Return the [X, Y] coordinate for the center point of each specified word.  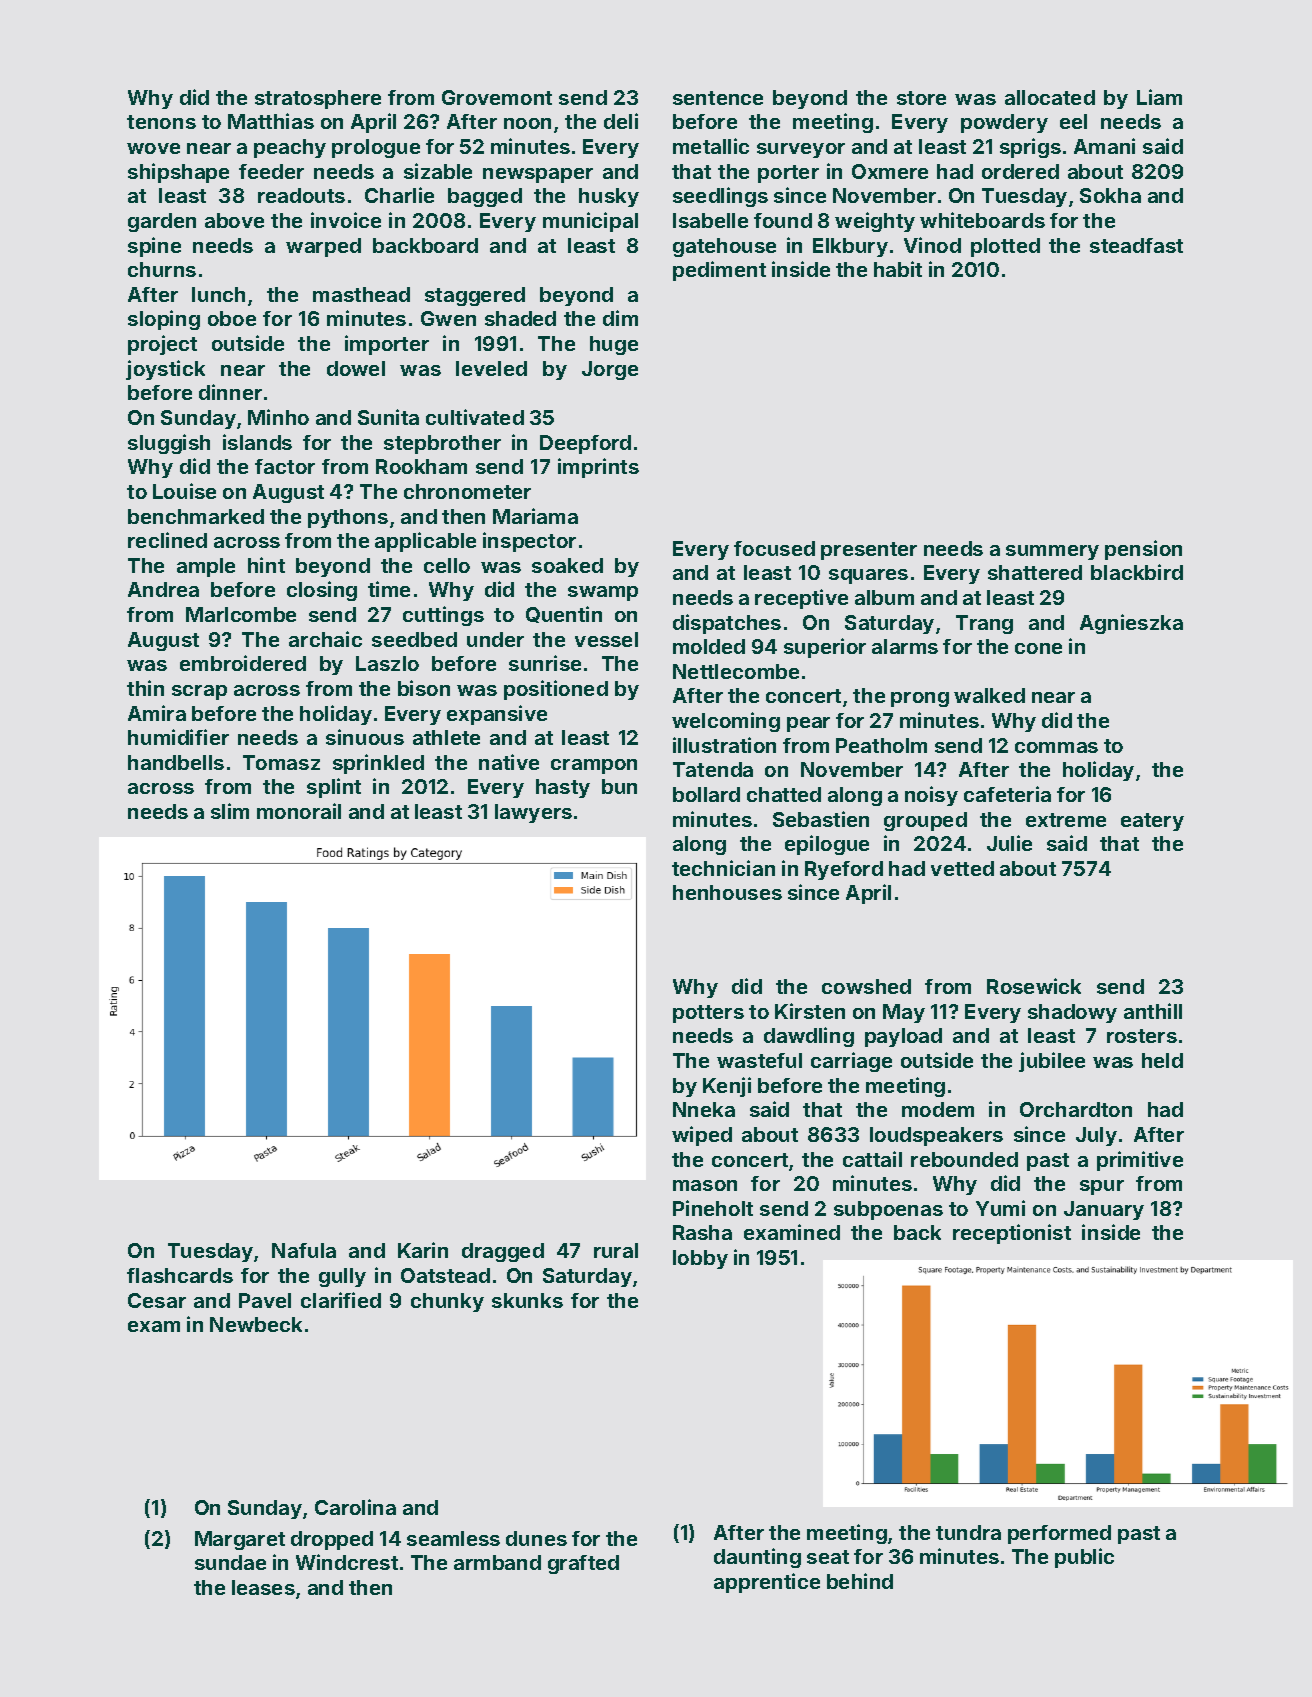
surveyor [801, 150]
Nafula [304, 1250]
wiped [702, 1136]
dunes [536, 1538]
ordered [1020, 171]
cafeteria [1007, 794]
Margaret [240, 1540]
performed [1059, 1534]
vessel [606, 639]
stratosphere [318, 99]
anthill [1153, 1011]
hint [266, 565]
